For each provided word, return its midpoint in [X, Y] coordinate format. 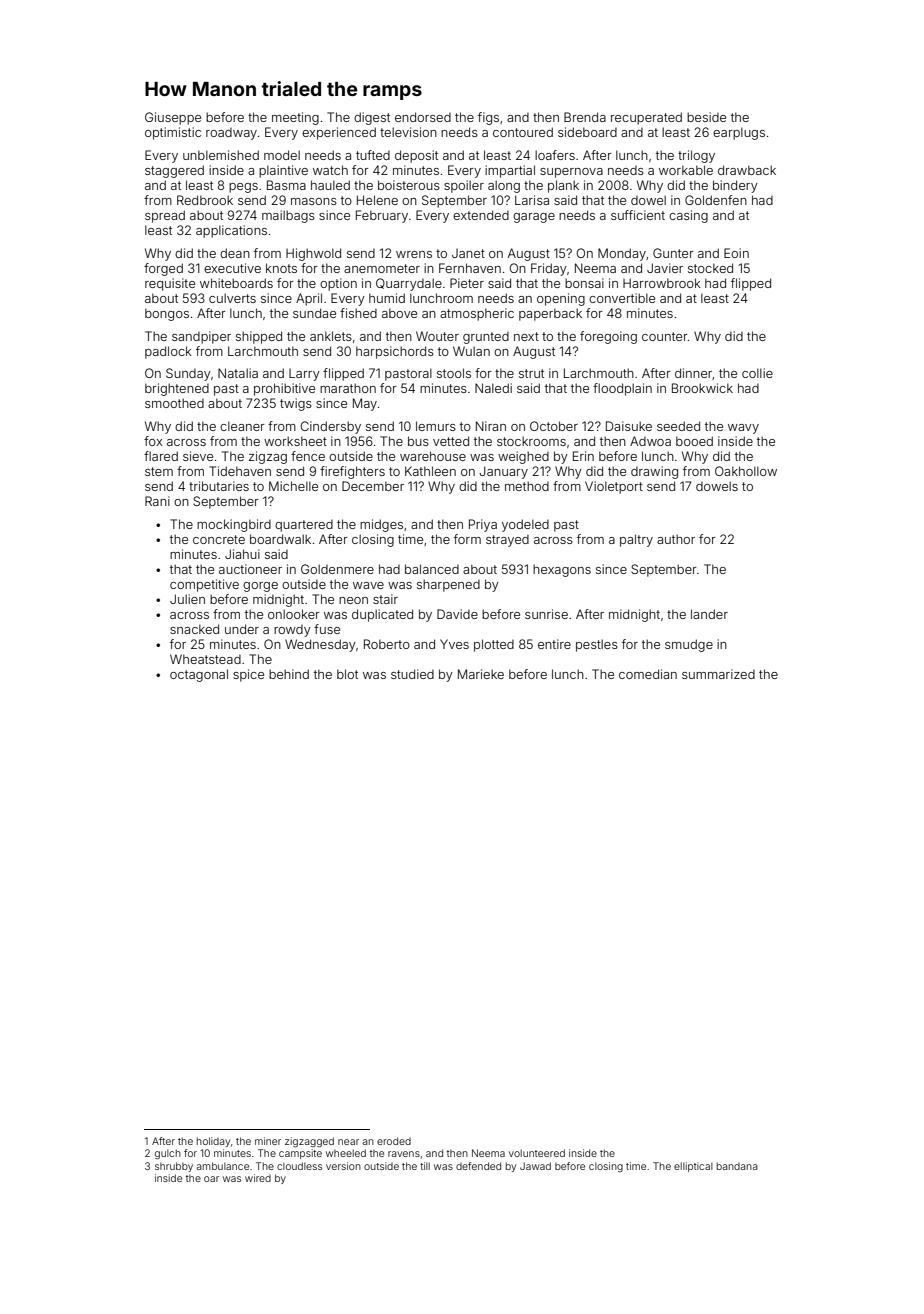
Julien [187, 599]
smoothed [174, 403]
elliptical [693, 1167]
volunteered [537, 1153]
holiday [213, 1142]
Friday [549, 269]
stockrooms [531, 441]
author [676, 539]
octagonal [199, 675]
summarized [718, 674]
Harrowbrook [662, 283]
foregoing [608, 337]
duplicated [382, 615]
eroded [394, 1141]
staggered [174, 171]
